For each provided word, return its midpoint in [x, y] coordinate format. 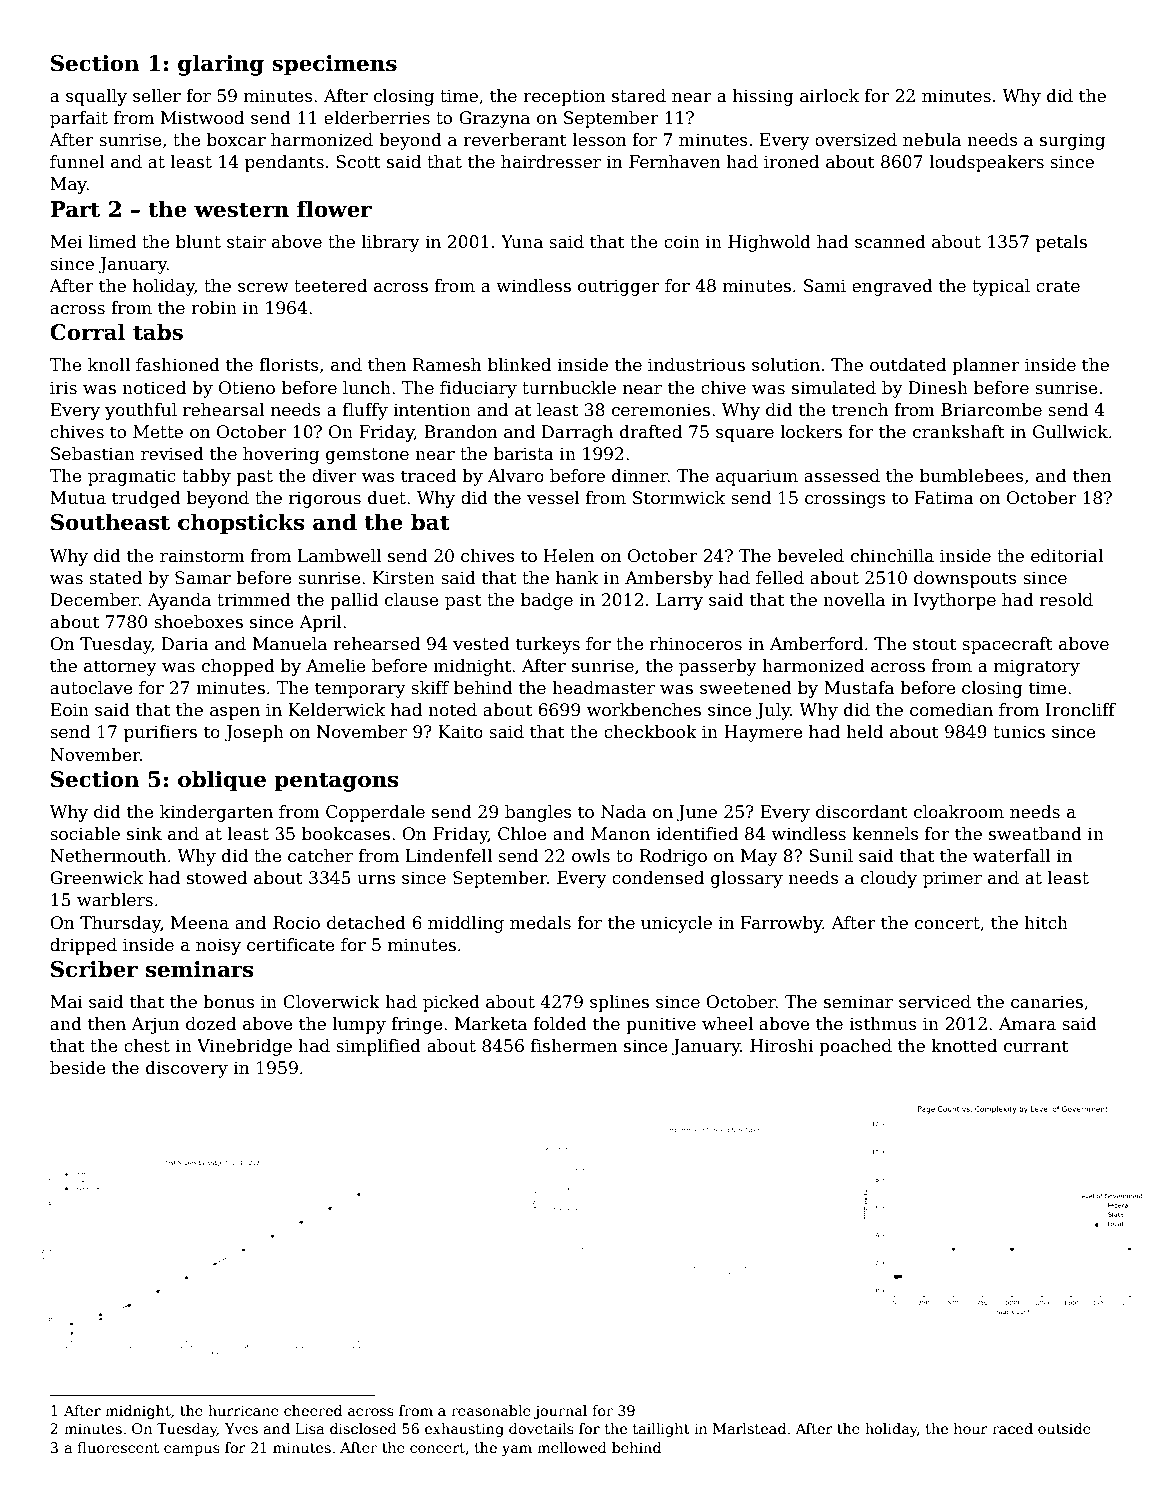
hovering [281, 455]
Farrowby [782, 924]
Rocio [296, 923]
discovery [187, 1069]
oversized [856, 140]
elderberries [377, 118]
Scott [358, 162]
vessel [553, 498]
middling [466, 924]
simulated [834, 388]
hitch [1046, 923]
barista [524, 454]
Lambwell [339, 556]
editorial [1067, 556]
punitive [661, 1025]
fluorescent [118, 1447]
